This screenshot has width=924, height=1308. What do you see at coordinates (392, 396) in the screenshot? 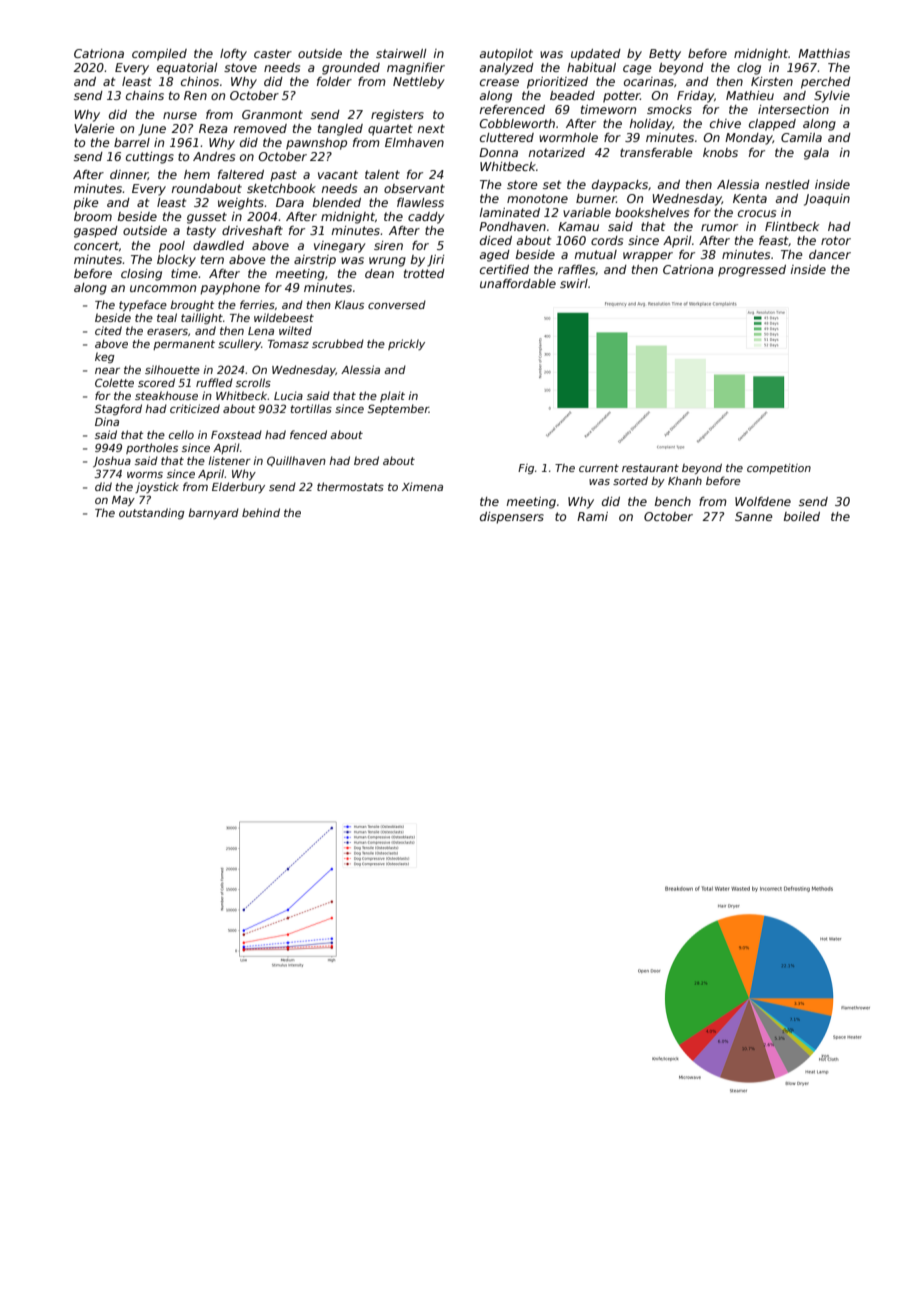
I see `plait` at bounding box center [392, 396].
